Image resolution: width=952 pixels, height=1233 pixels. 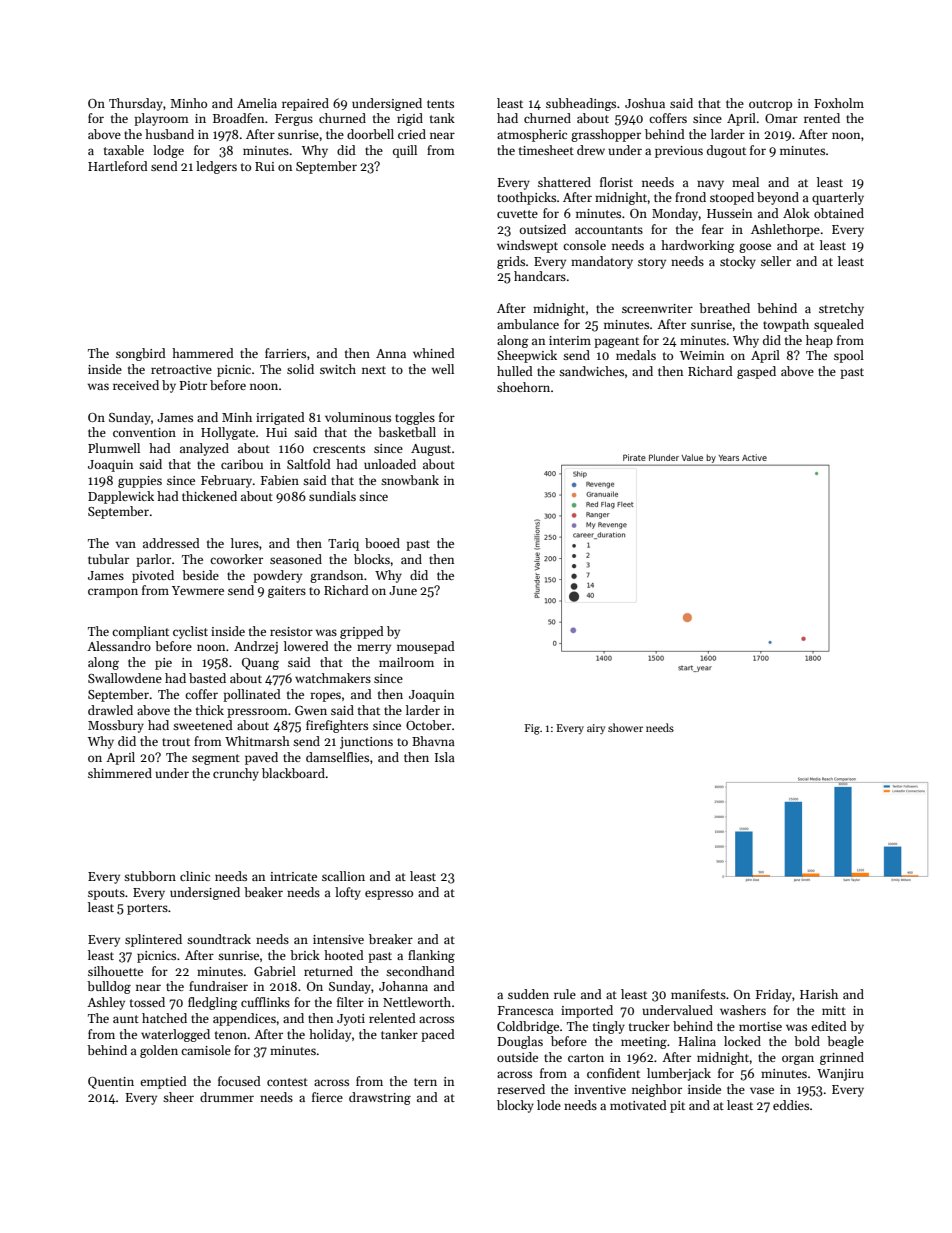 What do you see at coordinates (596, 729) in the screenshot?
I see `airy` at bounding box center [596, 729].
